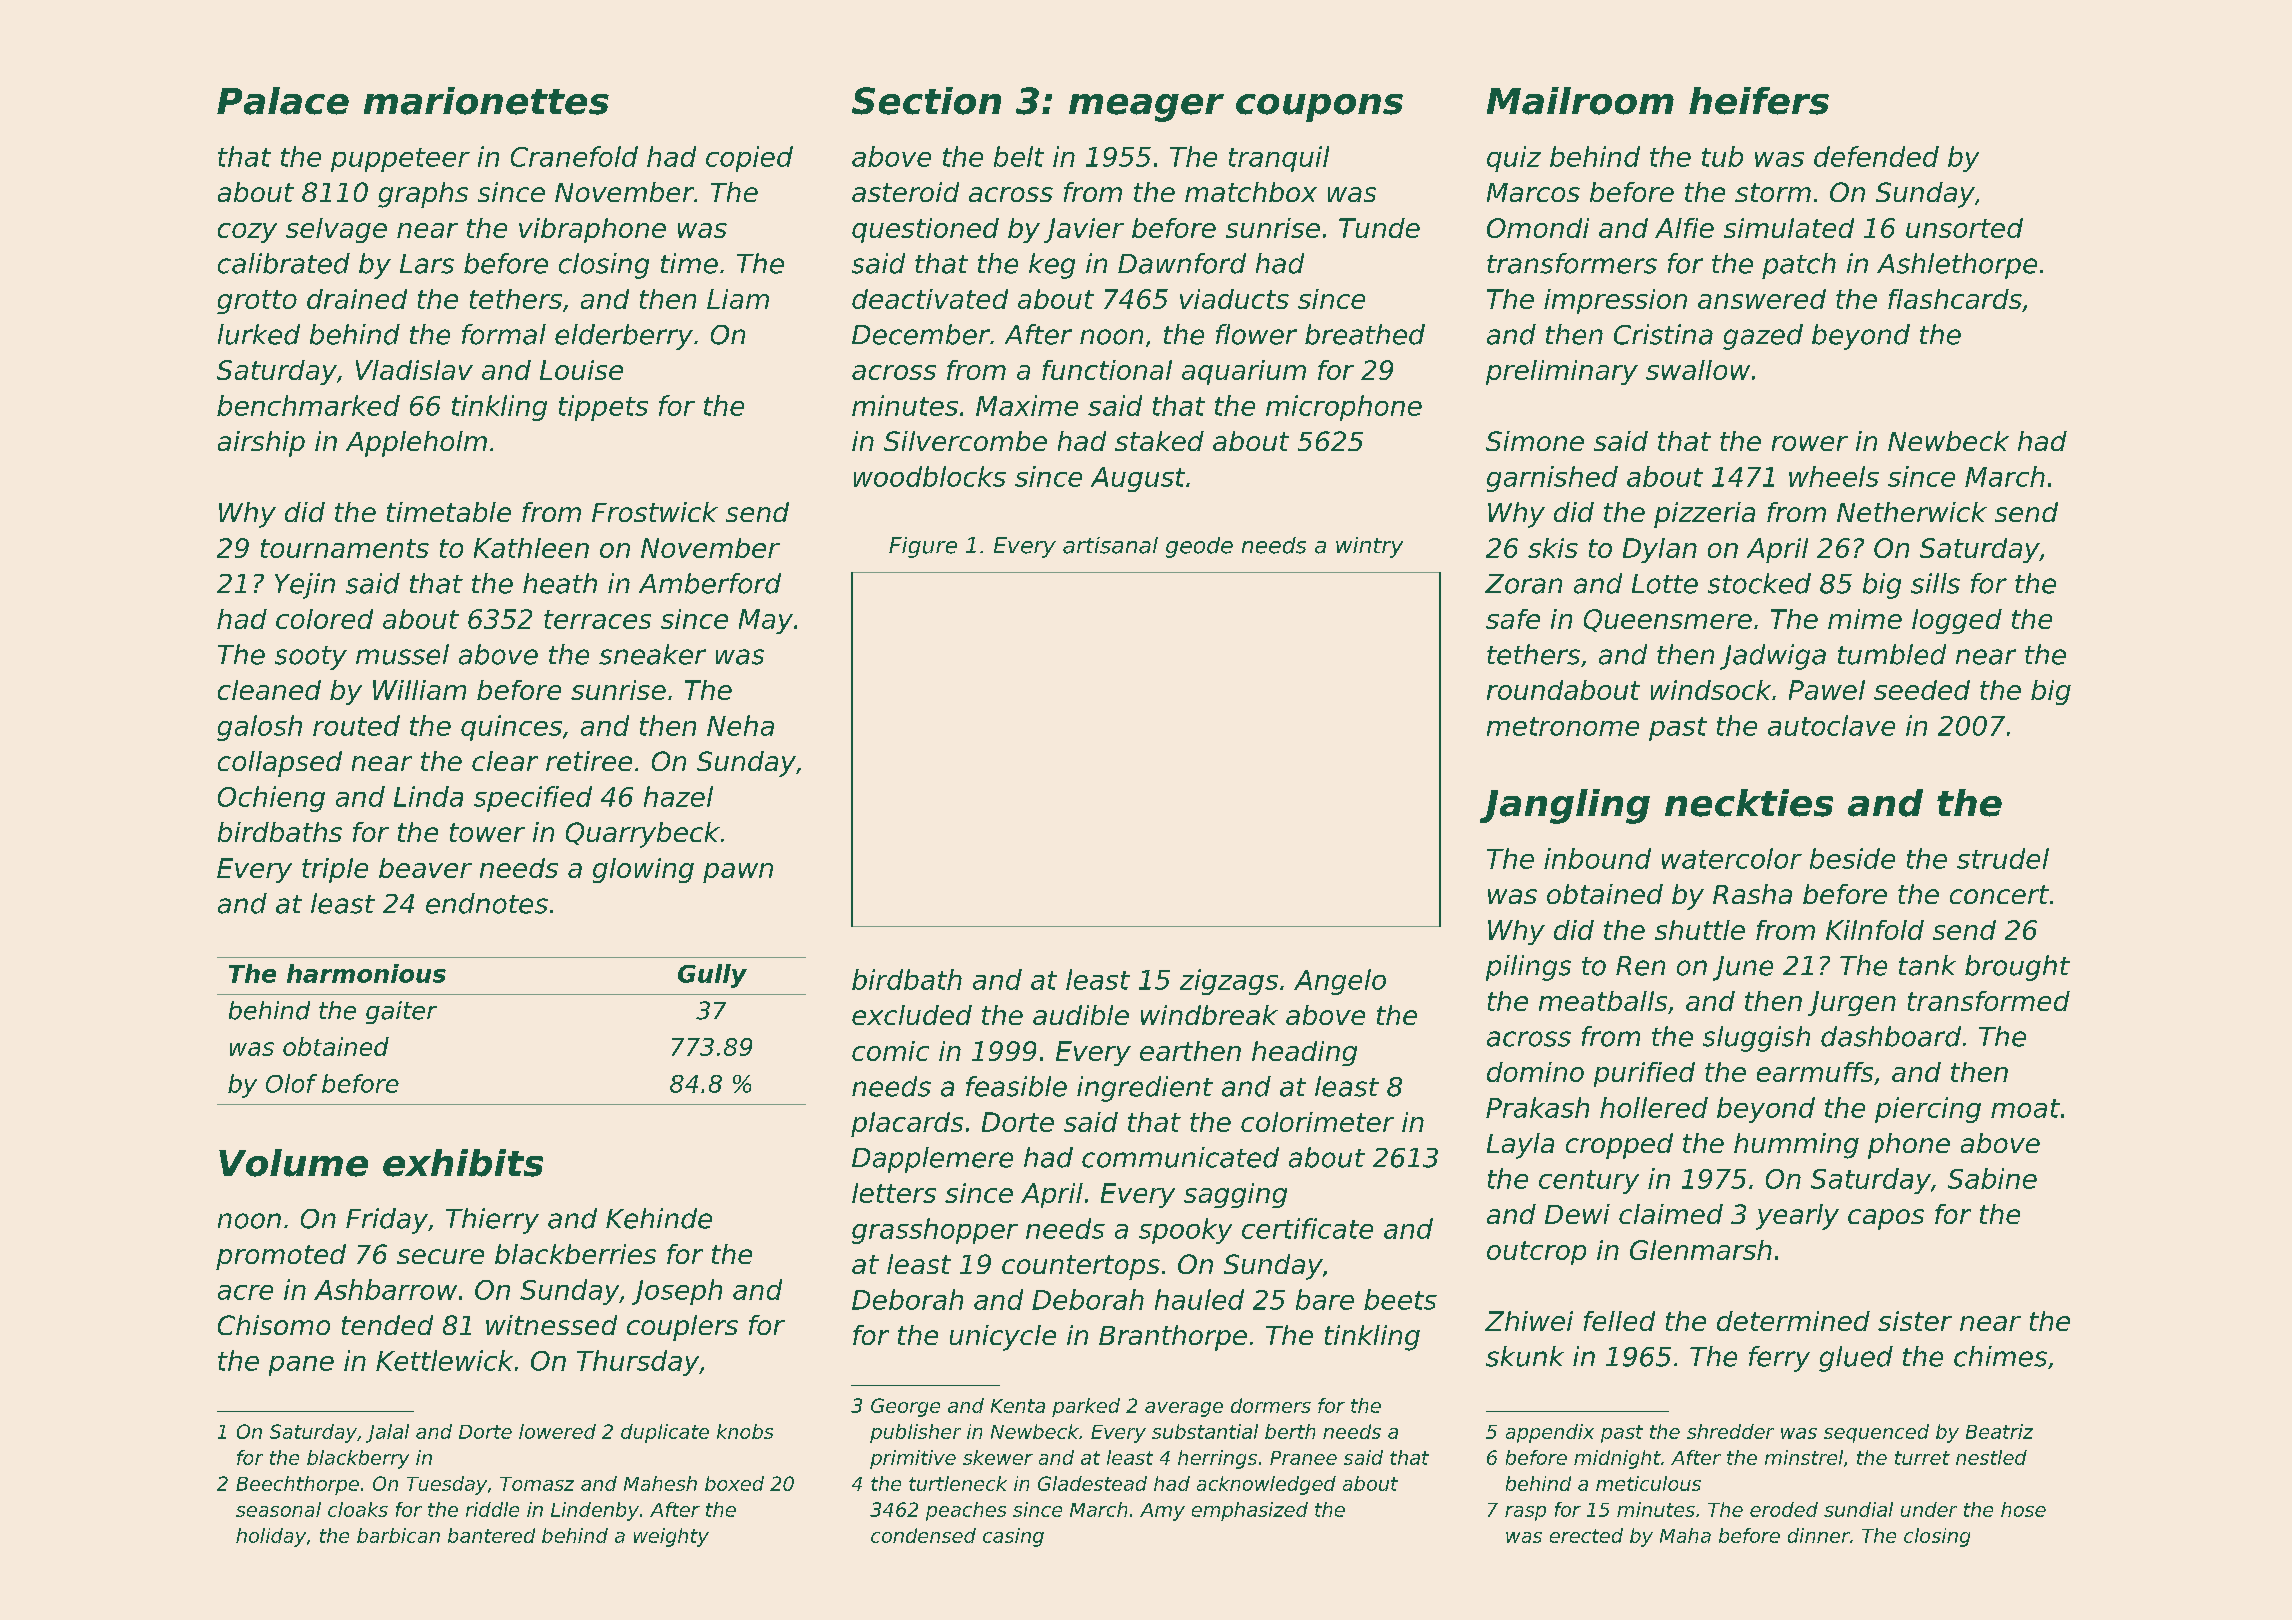  Describe the element at coordinates (283, 101) in the page. I see `Palace` at that location.
